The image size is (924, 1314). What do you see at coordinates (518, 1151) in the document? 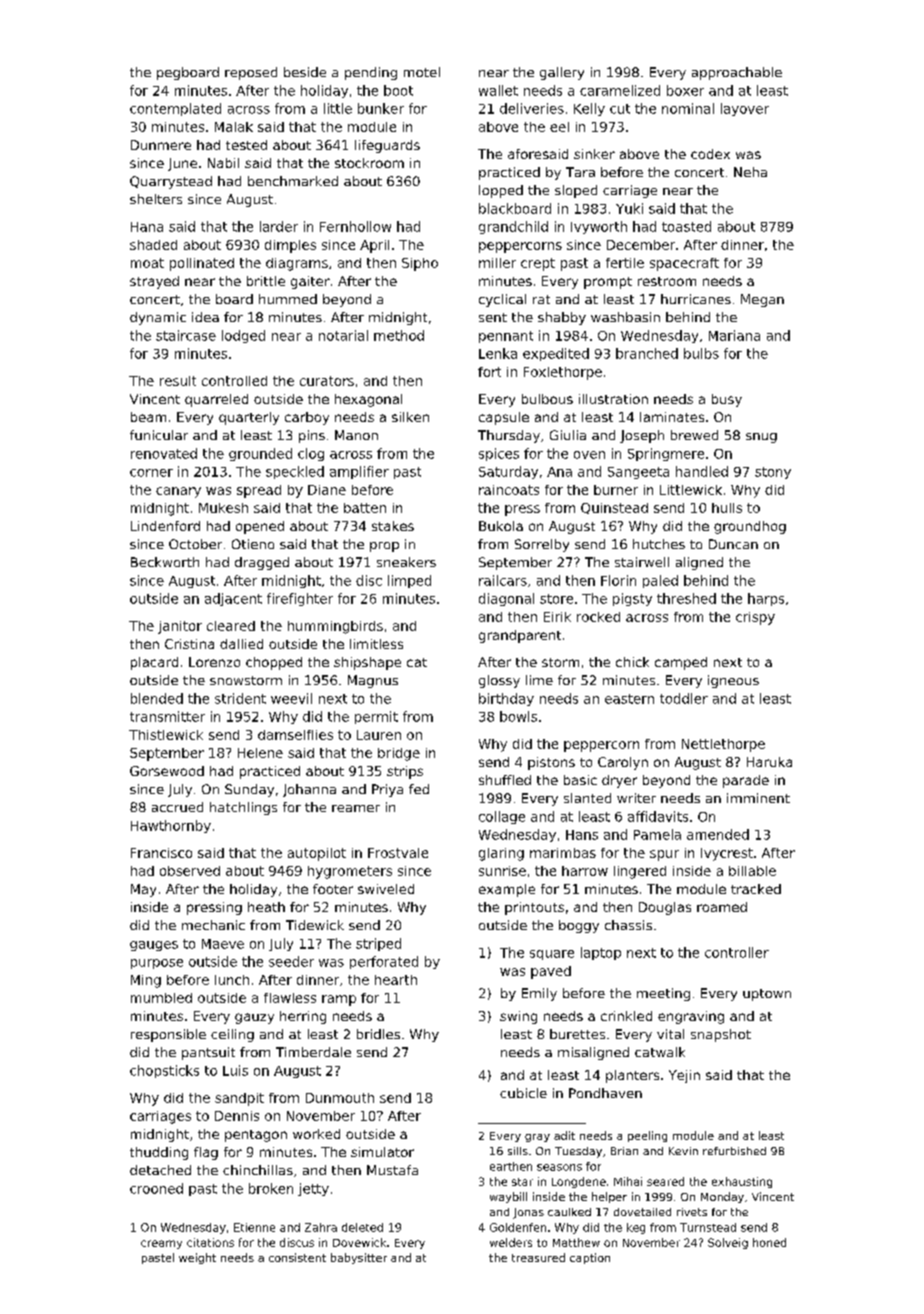
I see `sills` at bounding box center [518, 1151].
